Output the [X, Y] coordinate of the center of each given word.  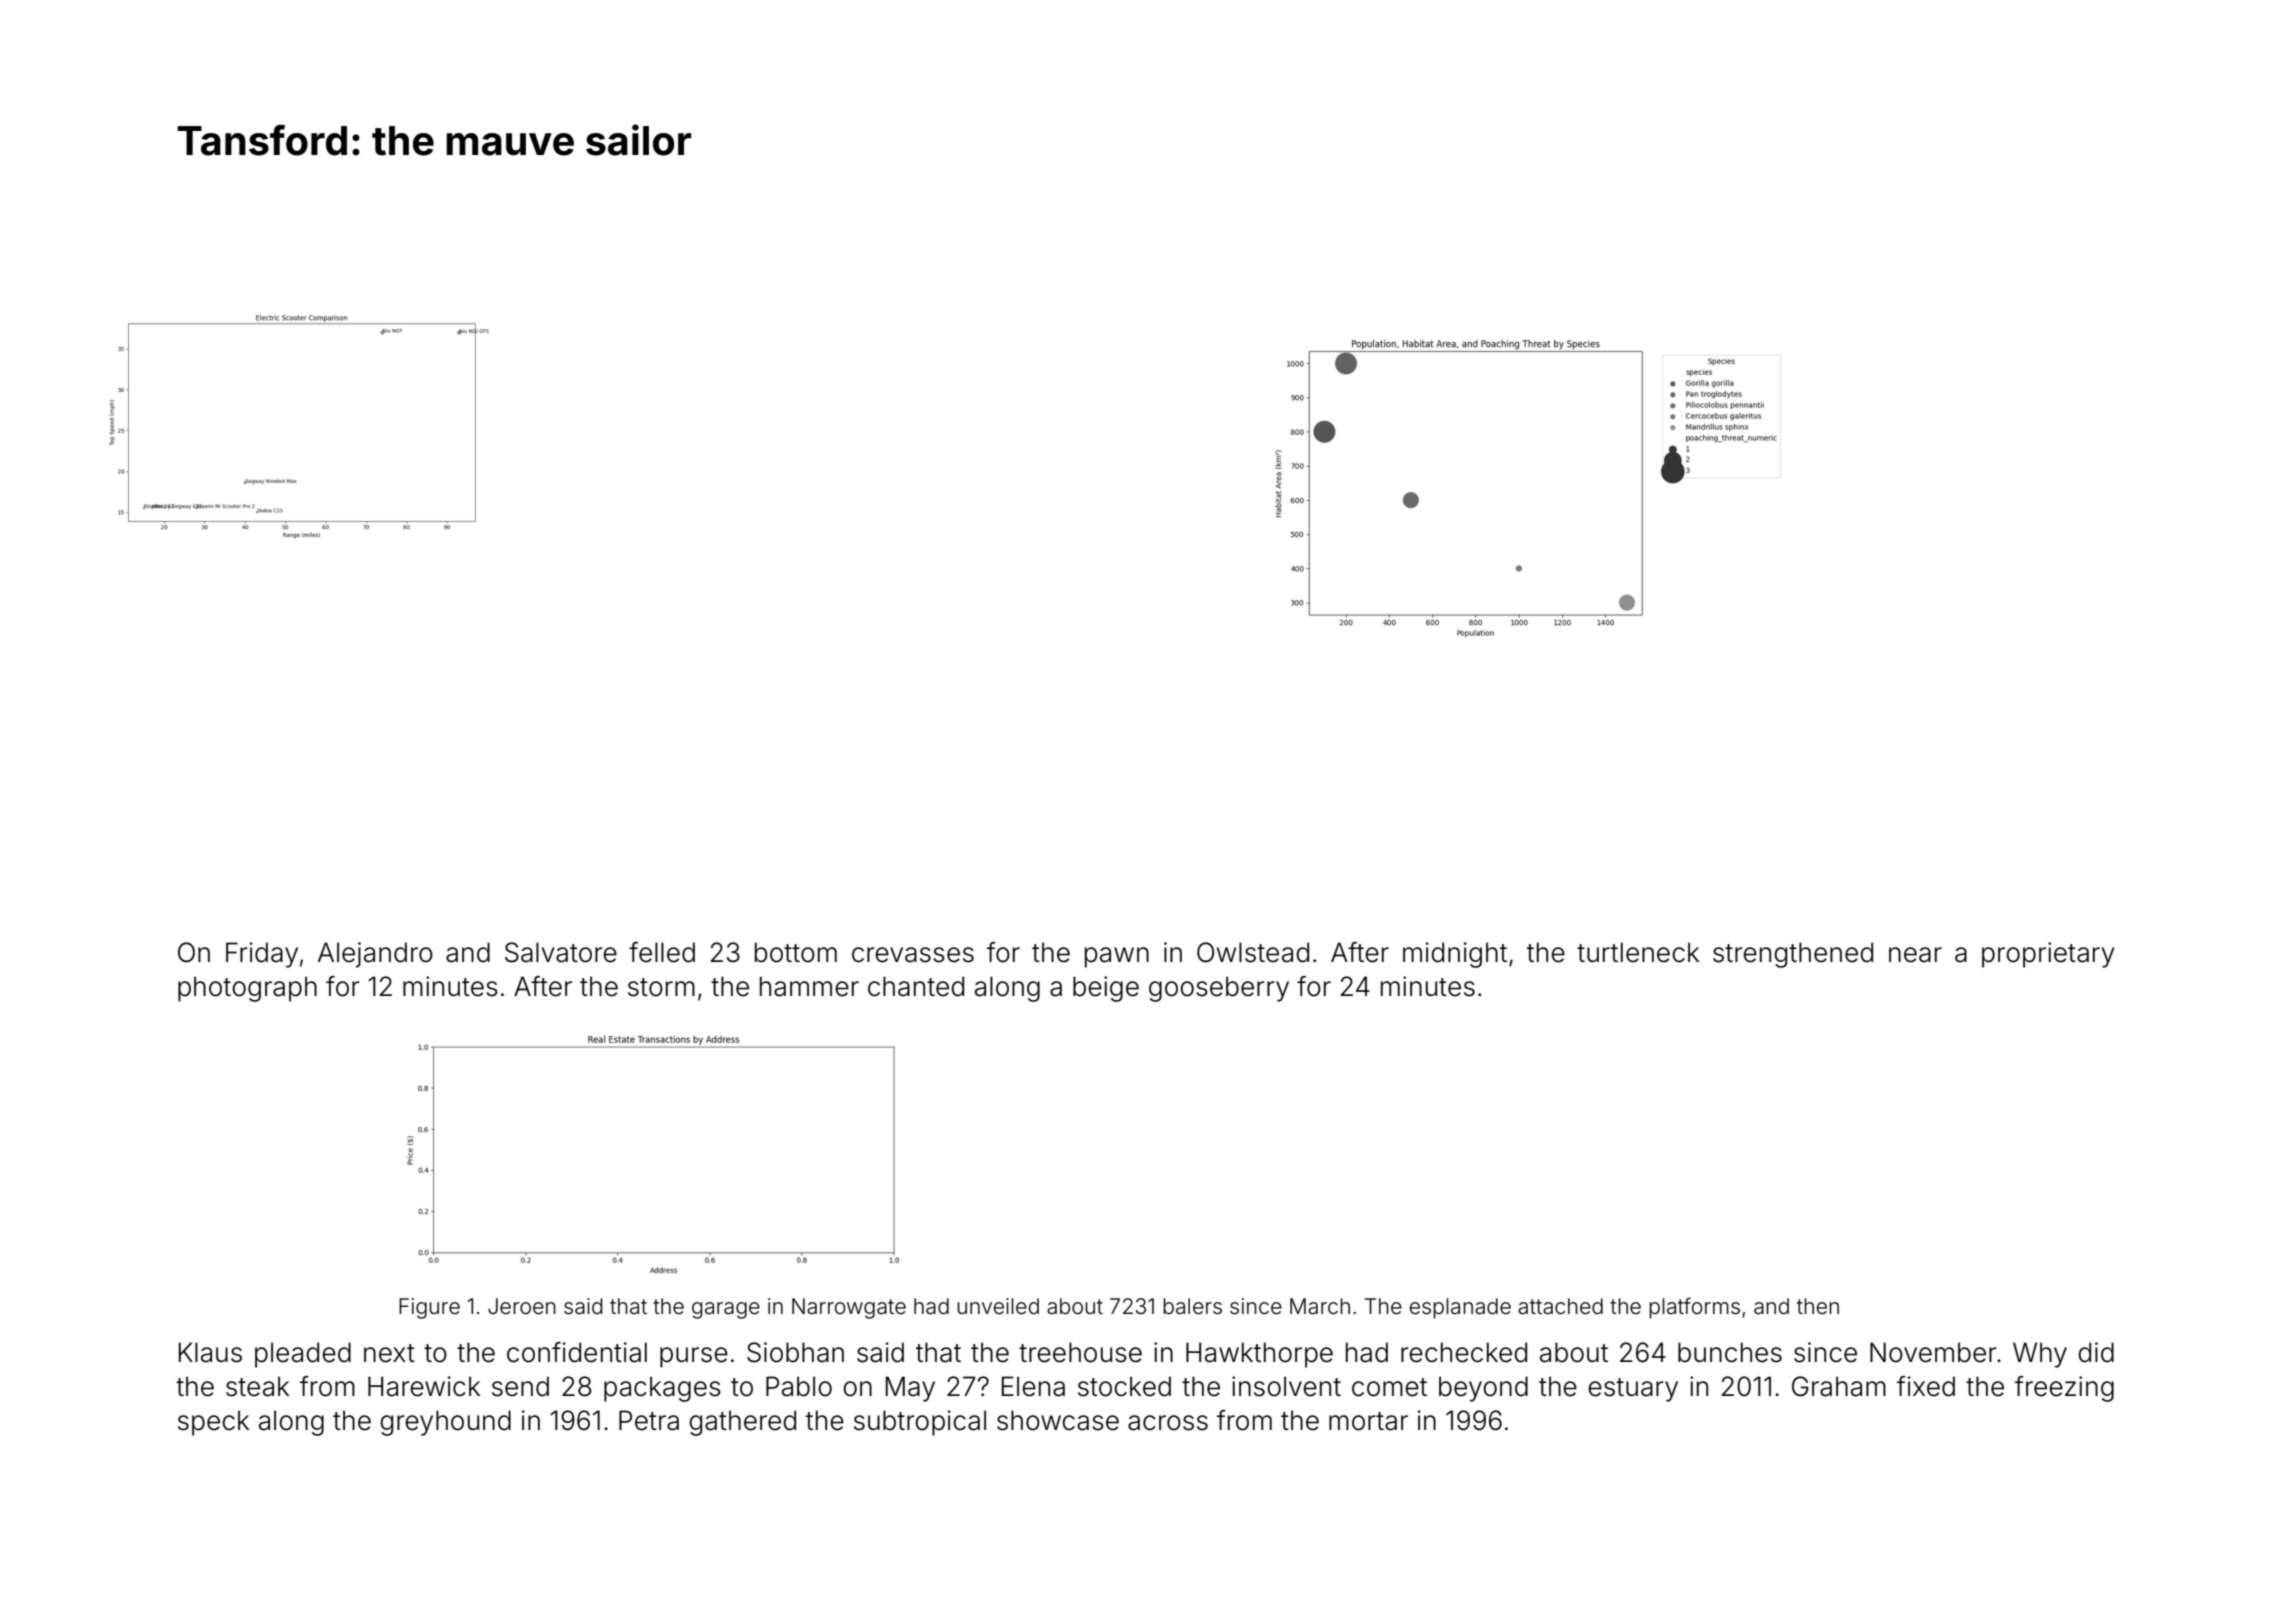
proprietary [2048, 955]
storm [661, 987]
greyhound [445, 1423]
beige [1106, 989]
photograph [247, 989]
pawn [1117, 957]
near [1915, 955]
